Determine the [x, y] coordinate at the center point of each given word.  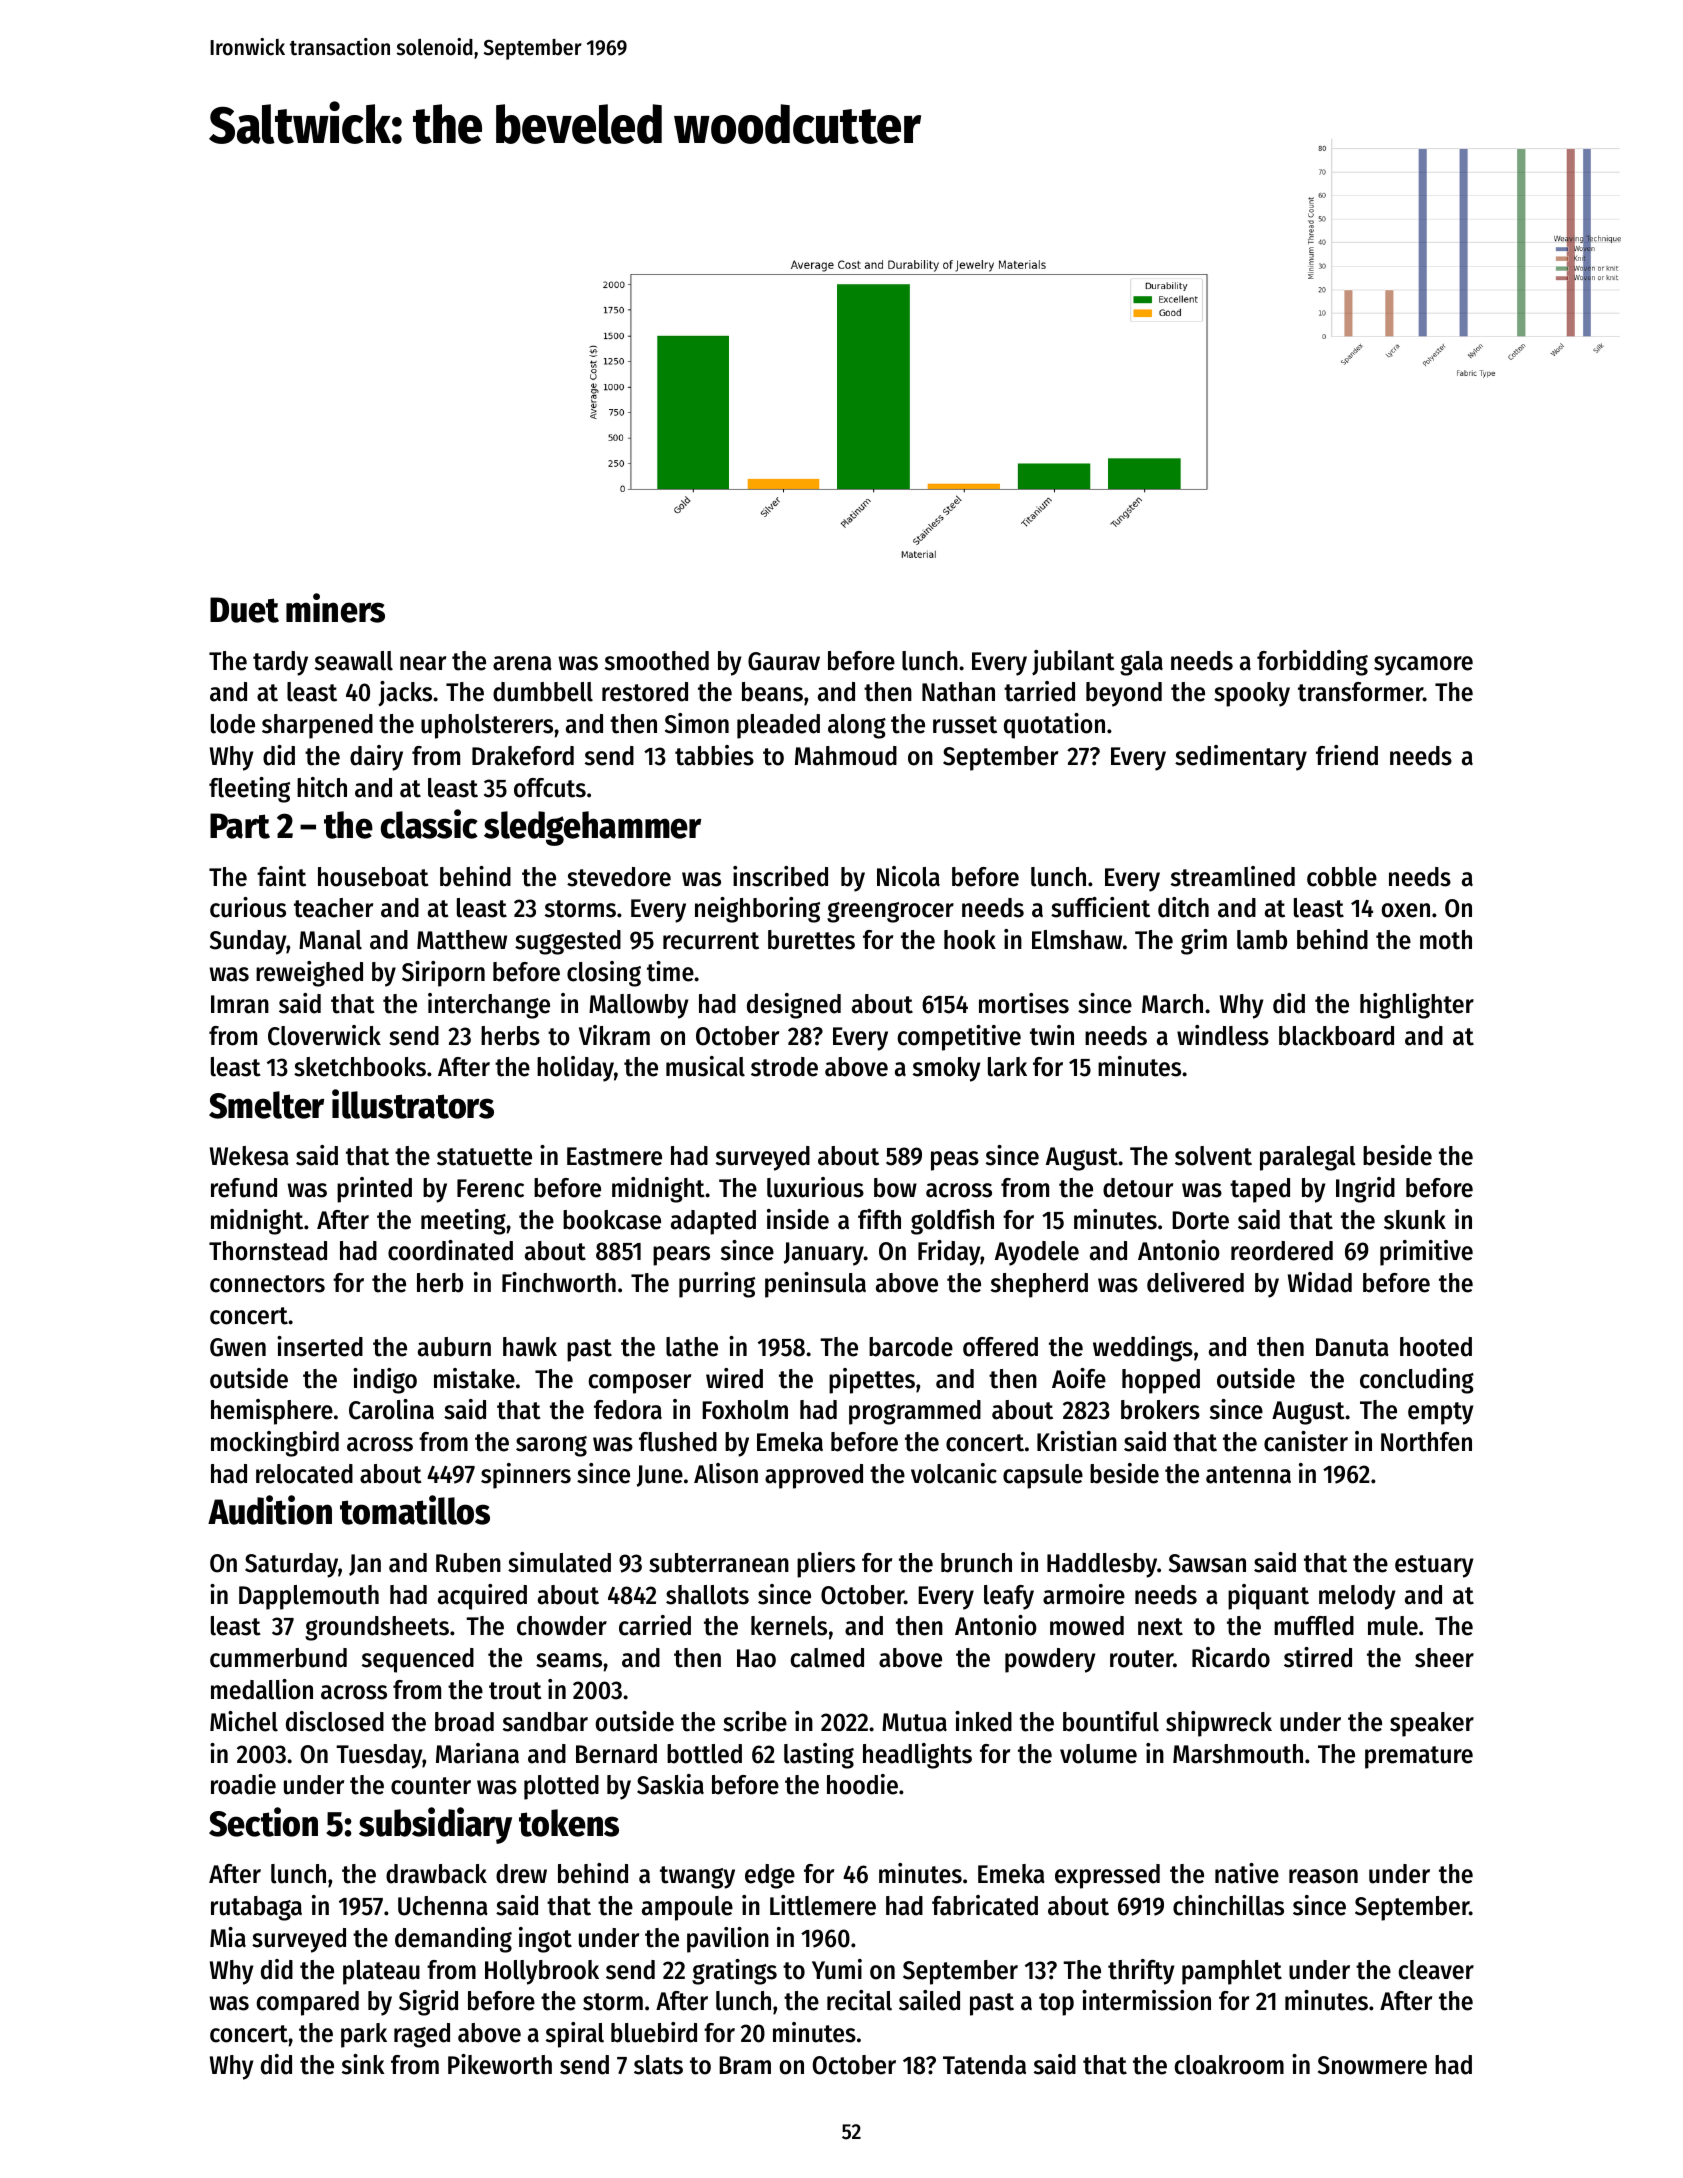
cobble [1342, 877]
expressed [1107, 1876]
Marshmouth [1238, 1754]
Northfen [1426, 1442]
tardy [280, 663]
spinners [526, 1476]
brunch [976, 1563]
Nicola [908, 876]
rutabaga [256, 1908]
